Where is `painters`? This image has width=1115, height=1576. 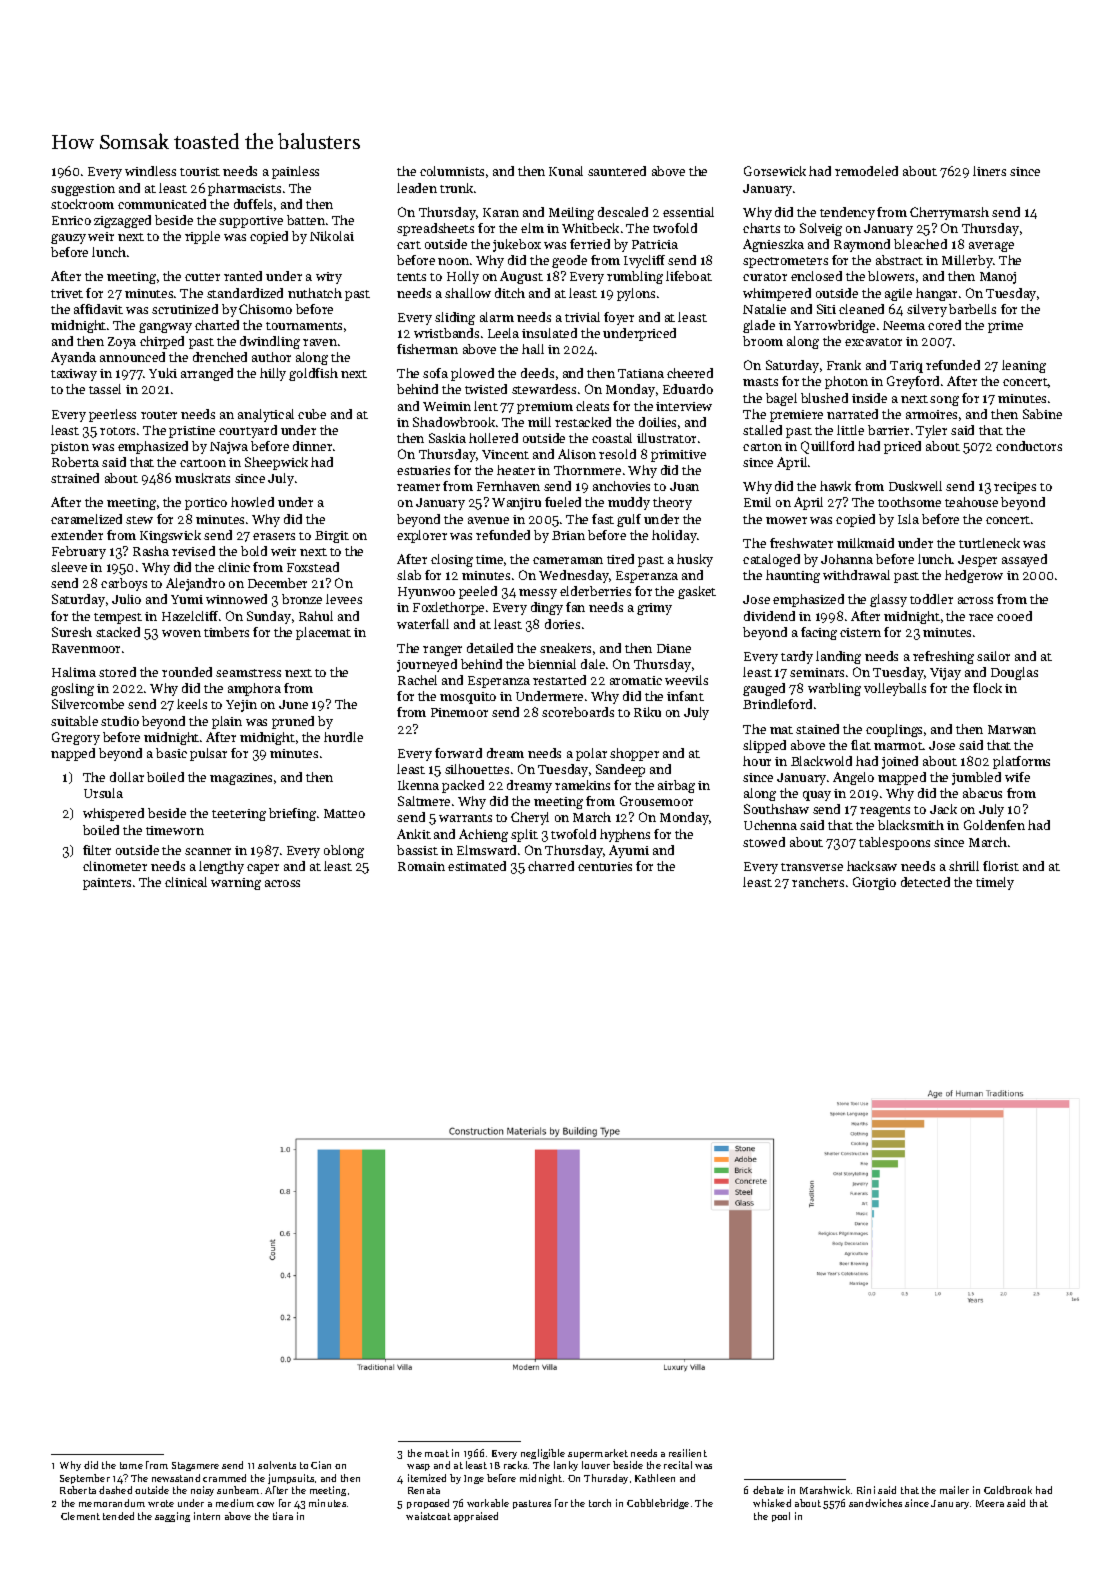
painters is located at coordinates (107, 884).
